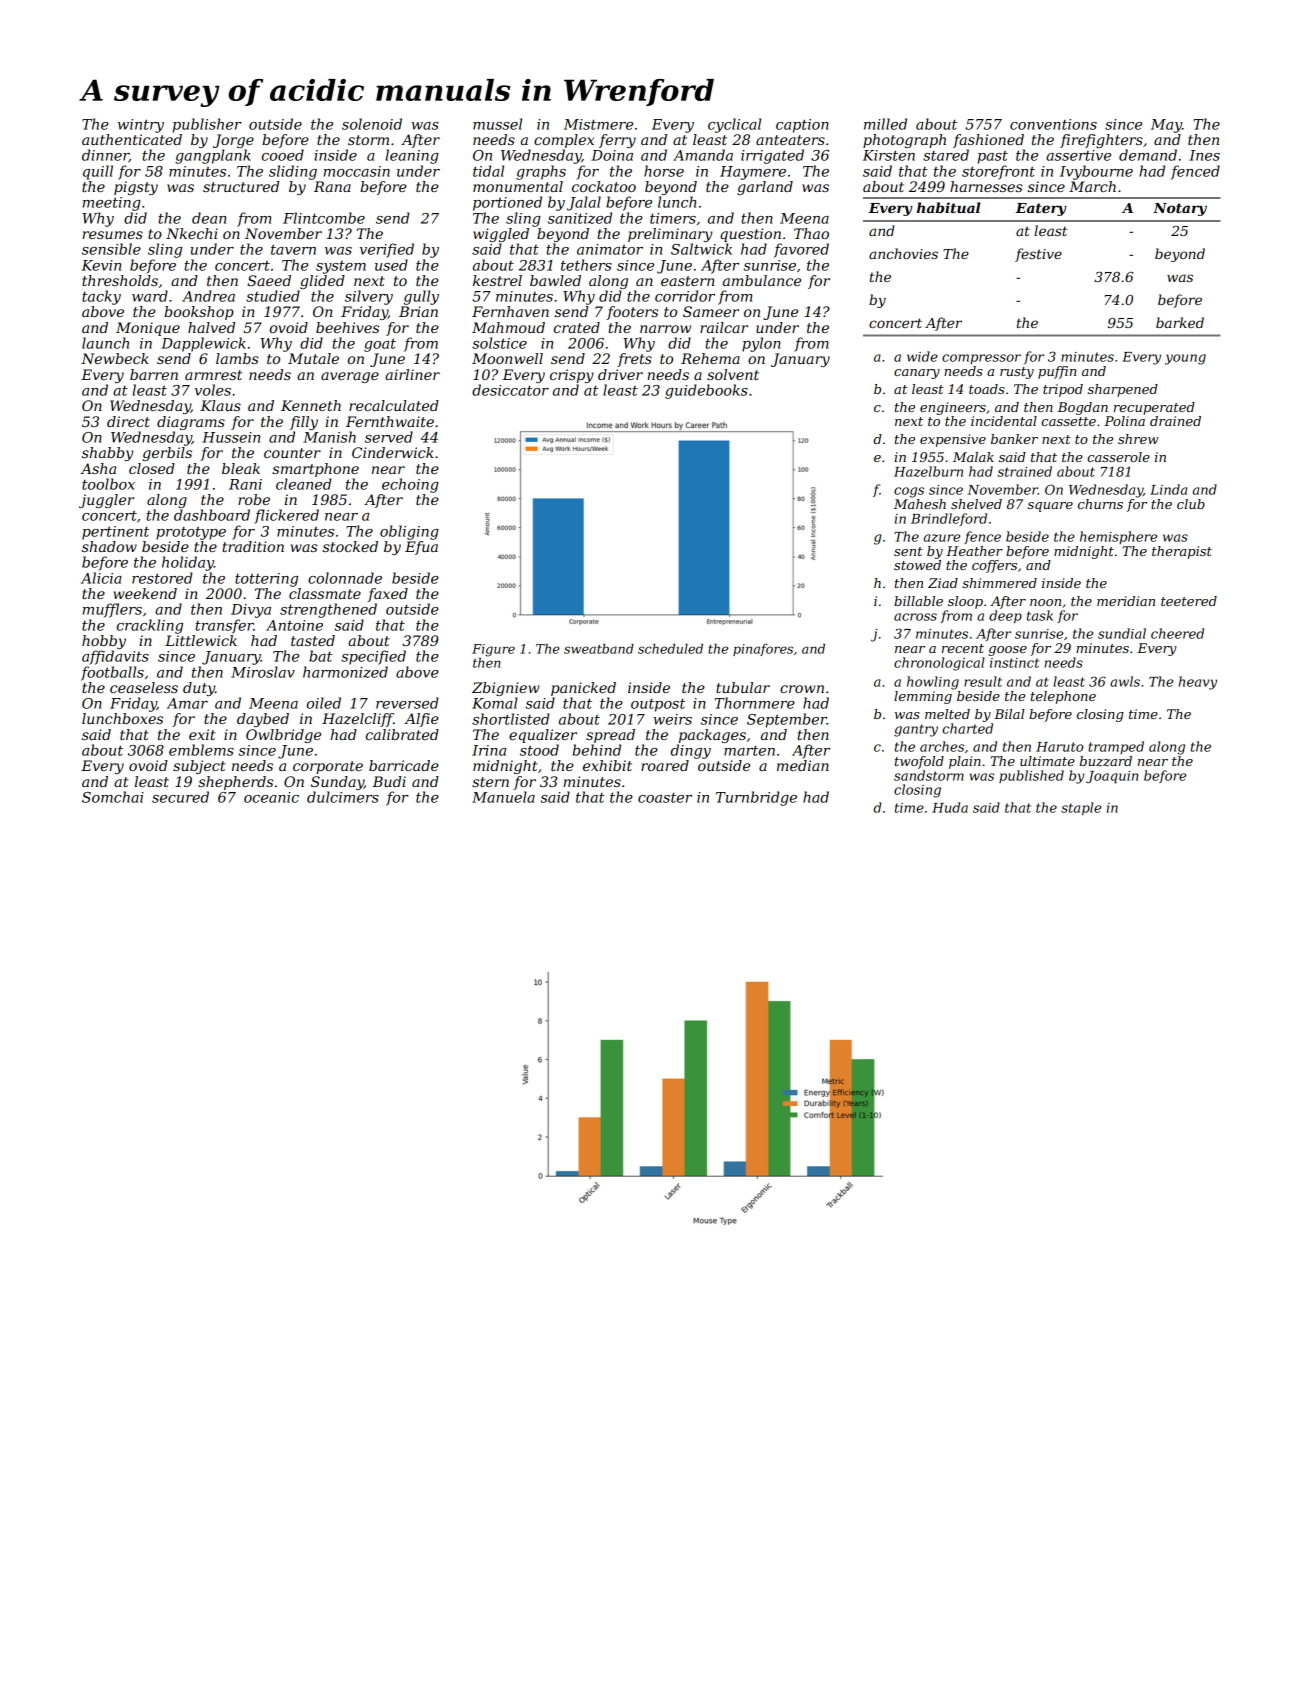 The height and width of the screenshot is (1685, 1302). What do you see at coordinates (670, 649) in the screenshot?
I see `scheduled` at bounding box center [670, 649].
